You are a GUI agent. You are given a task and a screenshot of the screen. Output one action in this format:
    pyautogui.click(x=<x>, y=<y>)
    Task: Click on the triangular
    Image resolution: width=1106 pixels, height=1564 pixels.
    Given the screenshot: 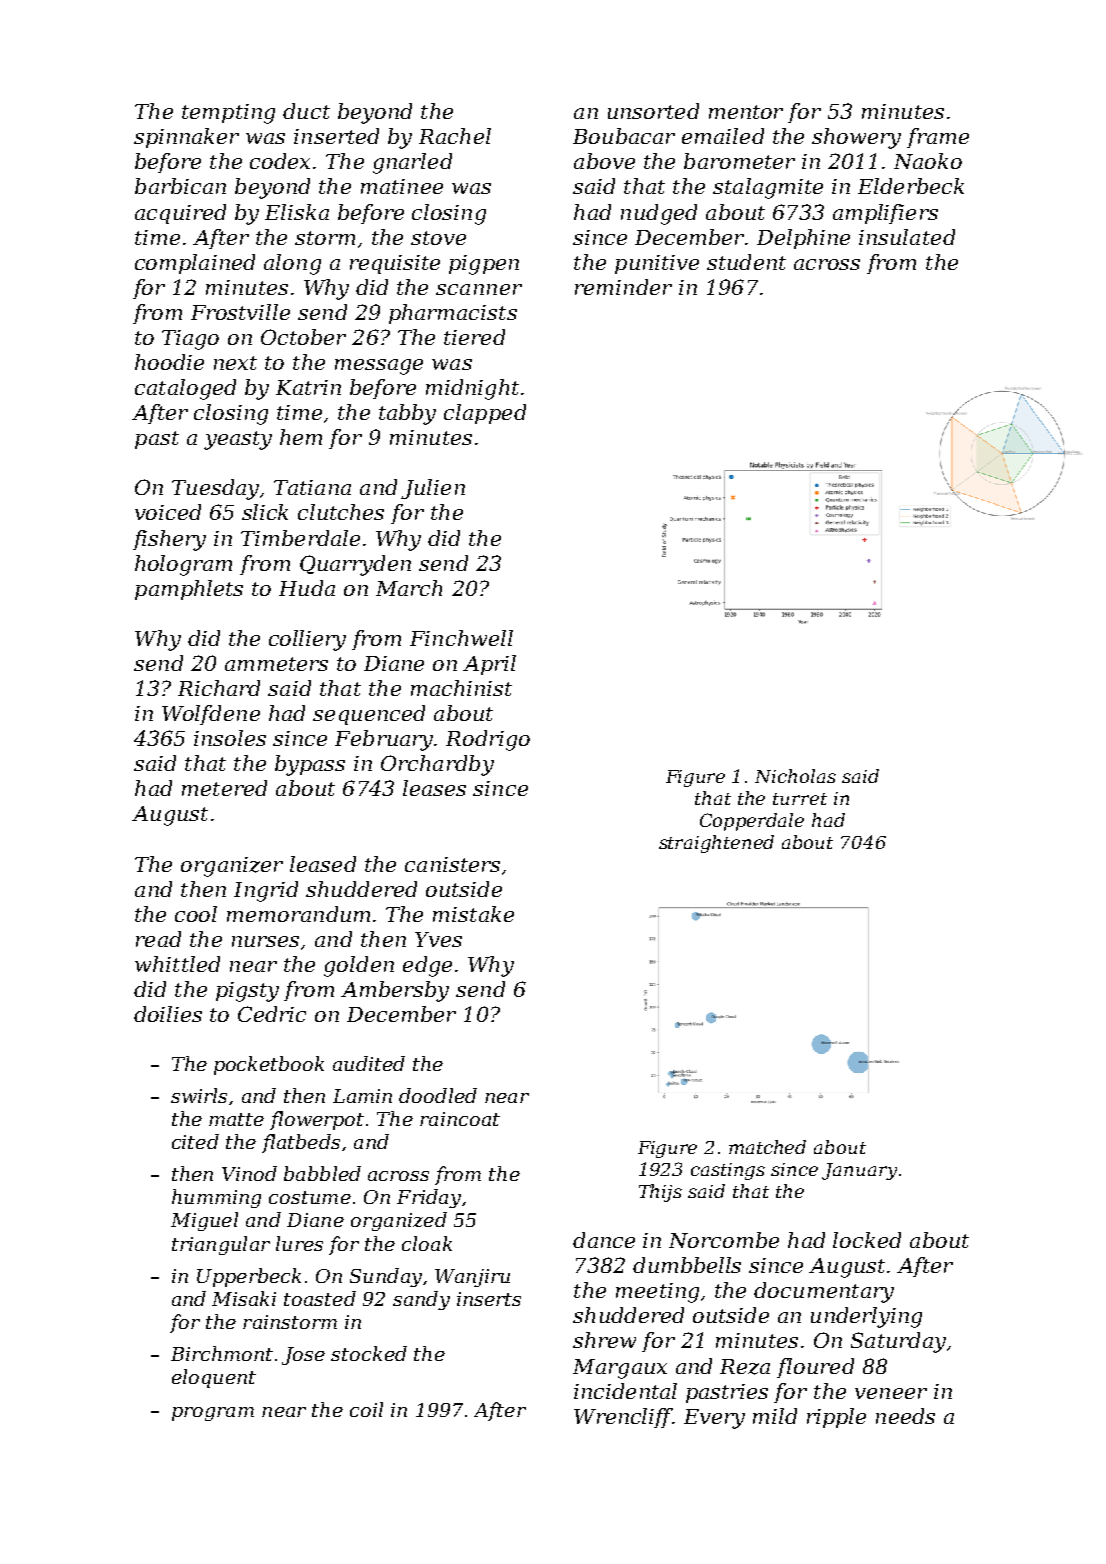 What is the action you would take?
    pyautogui.click(x=221, y=1245)
